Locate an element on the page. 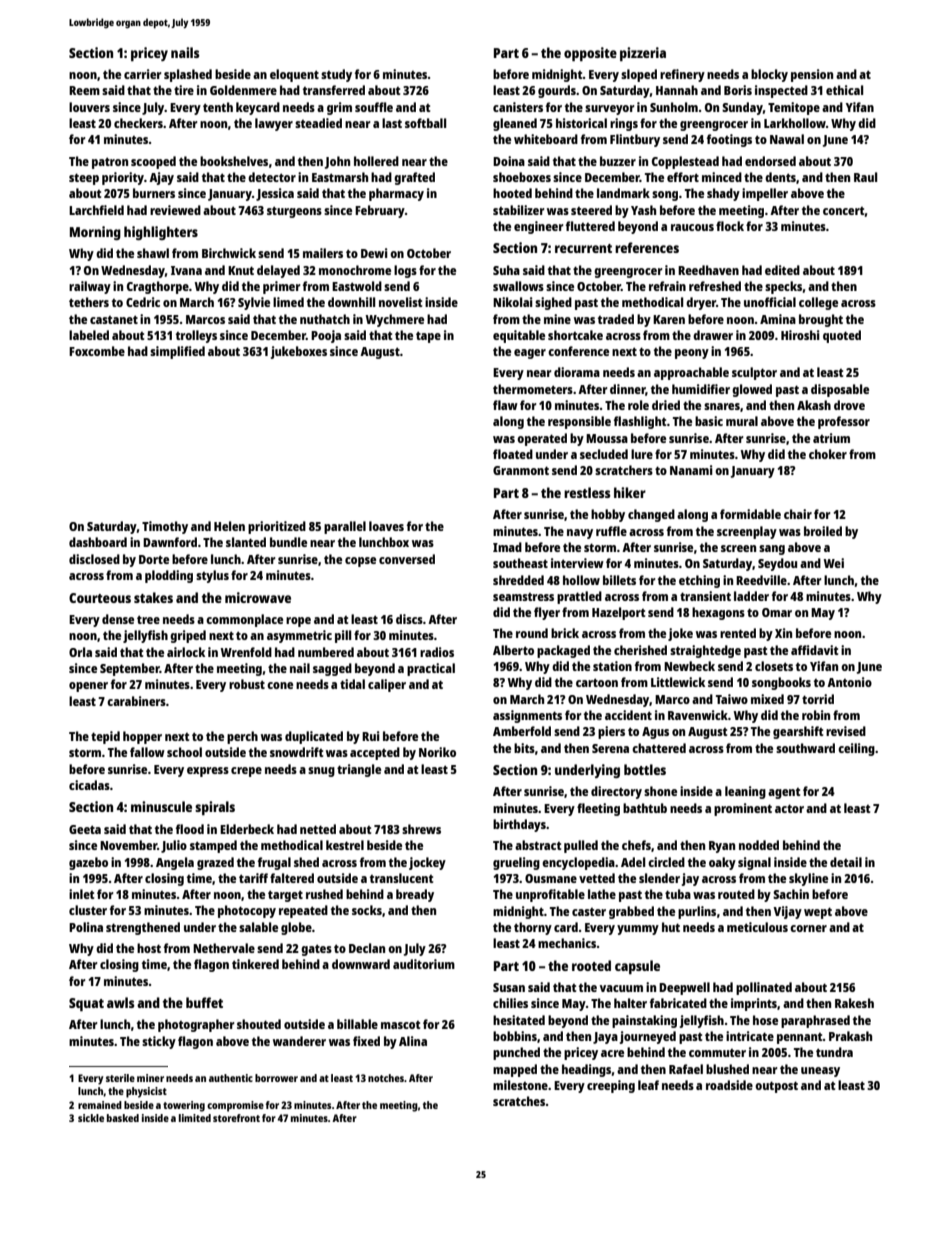 Image resolution: width=952 pixels, height=1233 pixels. carrier is located at coordinates (143, 74).
